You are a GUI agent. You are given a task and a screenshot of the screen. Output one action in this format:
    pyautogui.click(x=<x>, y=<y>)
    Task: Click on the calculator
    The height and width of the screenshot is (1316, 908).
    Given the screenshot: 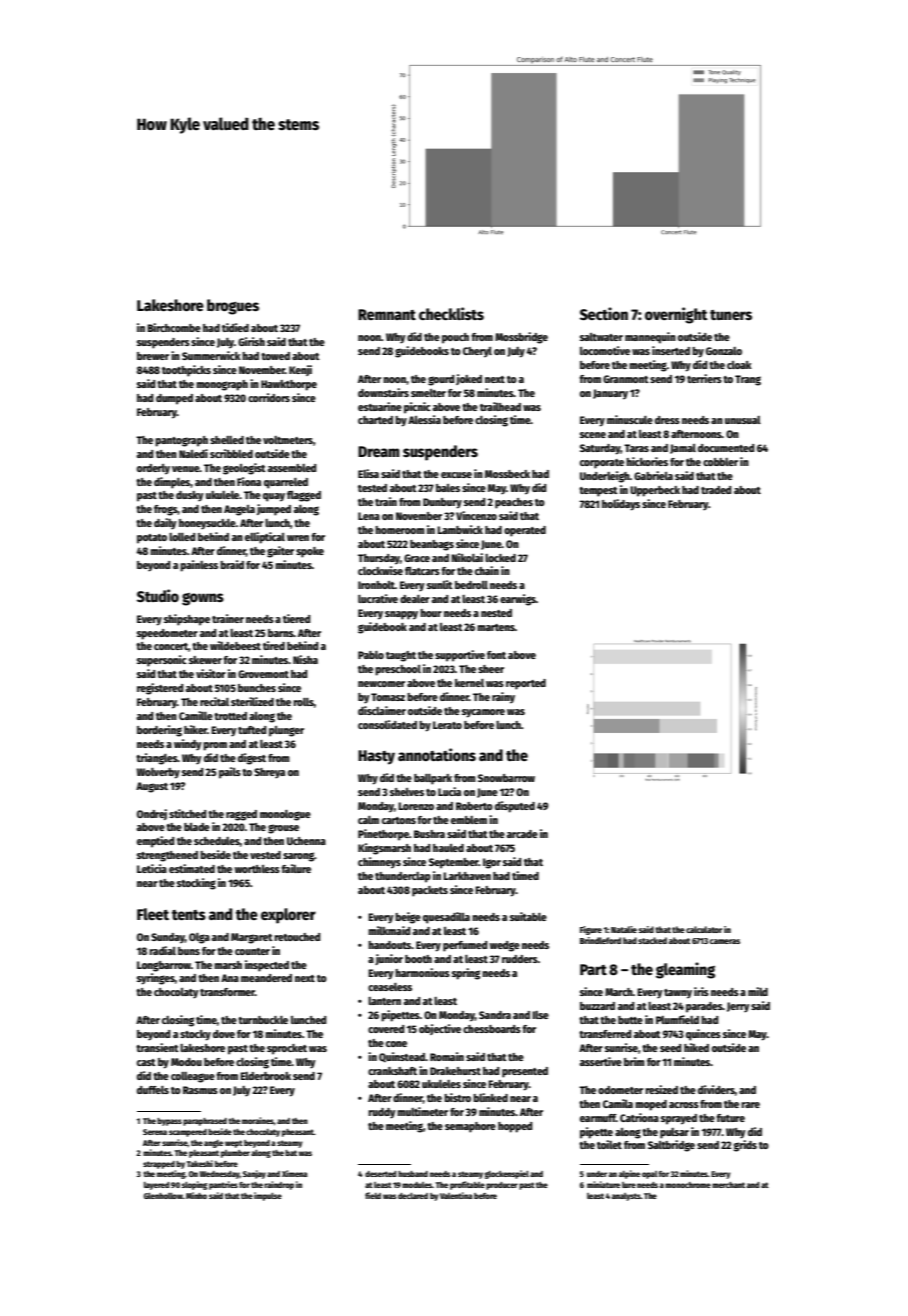 What is the action you would take?
    pyautogui.click(x=704, y=929)
